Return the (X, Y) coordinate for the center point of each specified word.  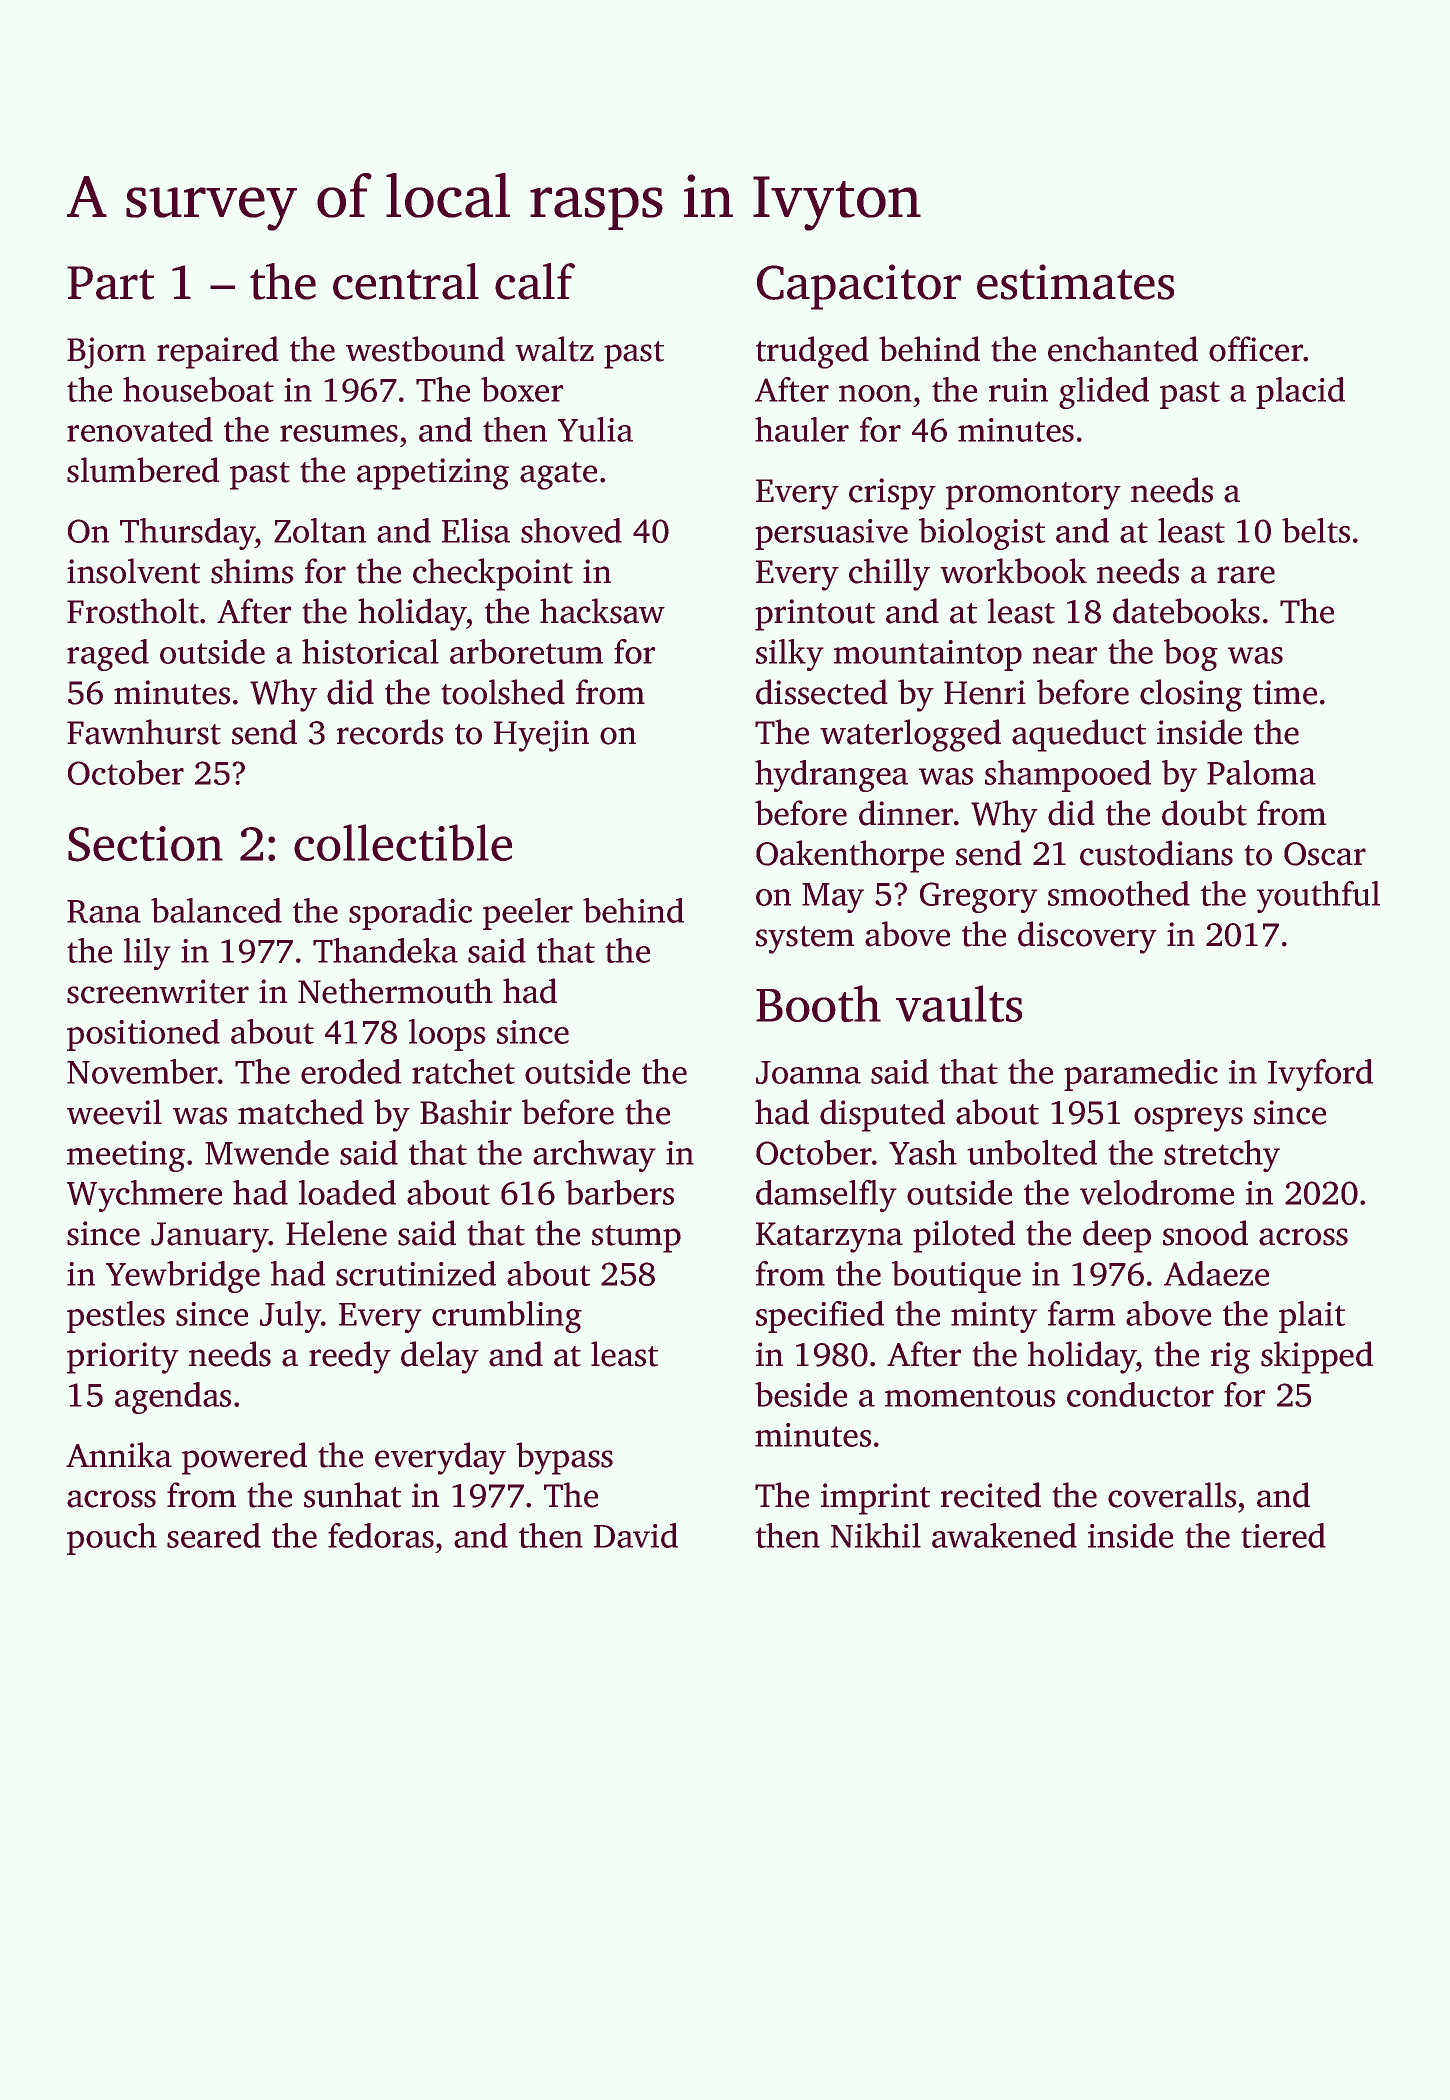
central (406, 281)
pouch (112, 1539)
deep (1117, 1236)
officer (1256, 349)
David (636, 1535)
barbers (620, 1192)
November (142, 1071)
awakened (1004, 1535)
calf (535, 281)
